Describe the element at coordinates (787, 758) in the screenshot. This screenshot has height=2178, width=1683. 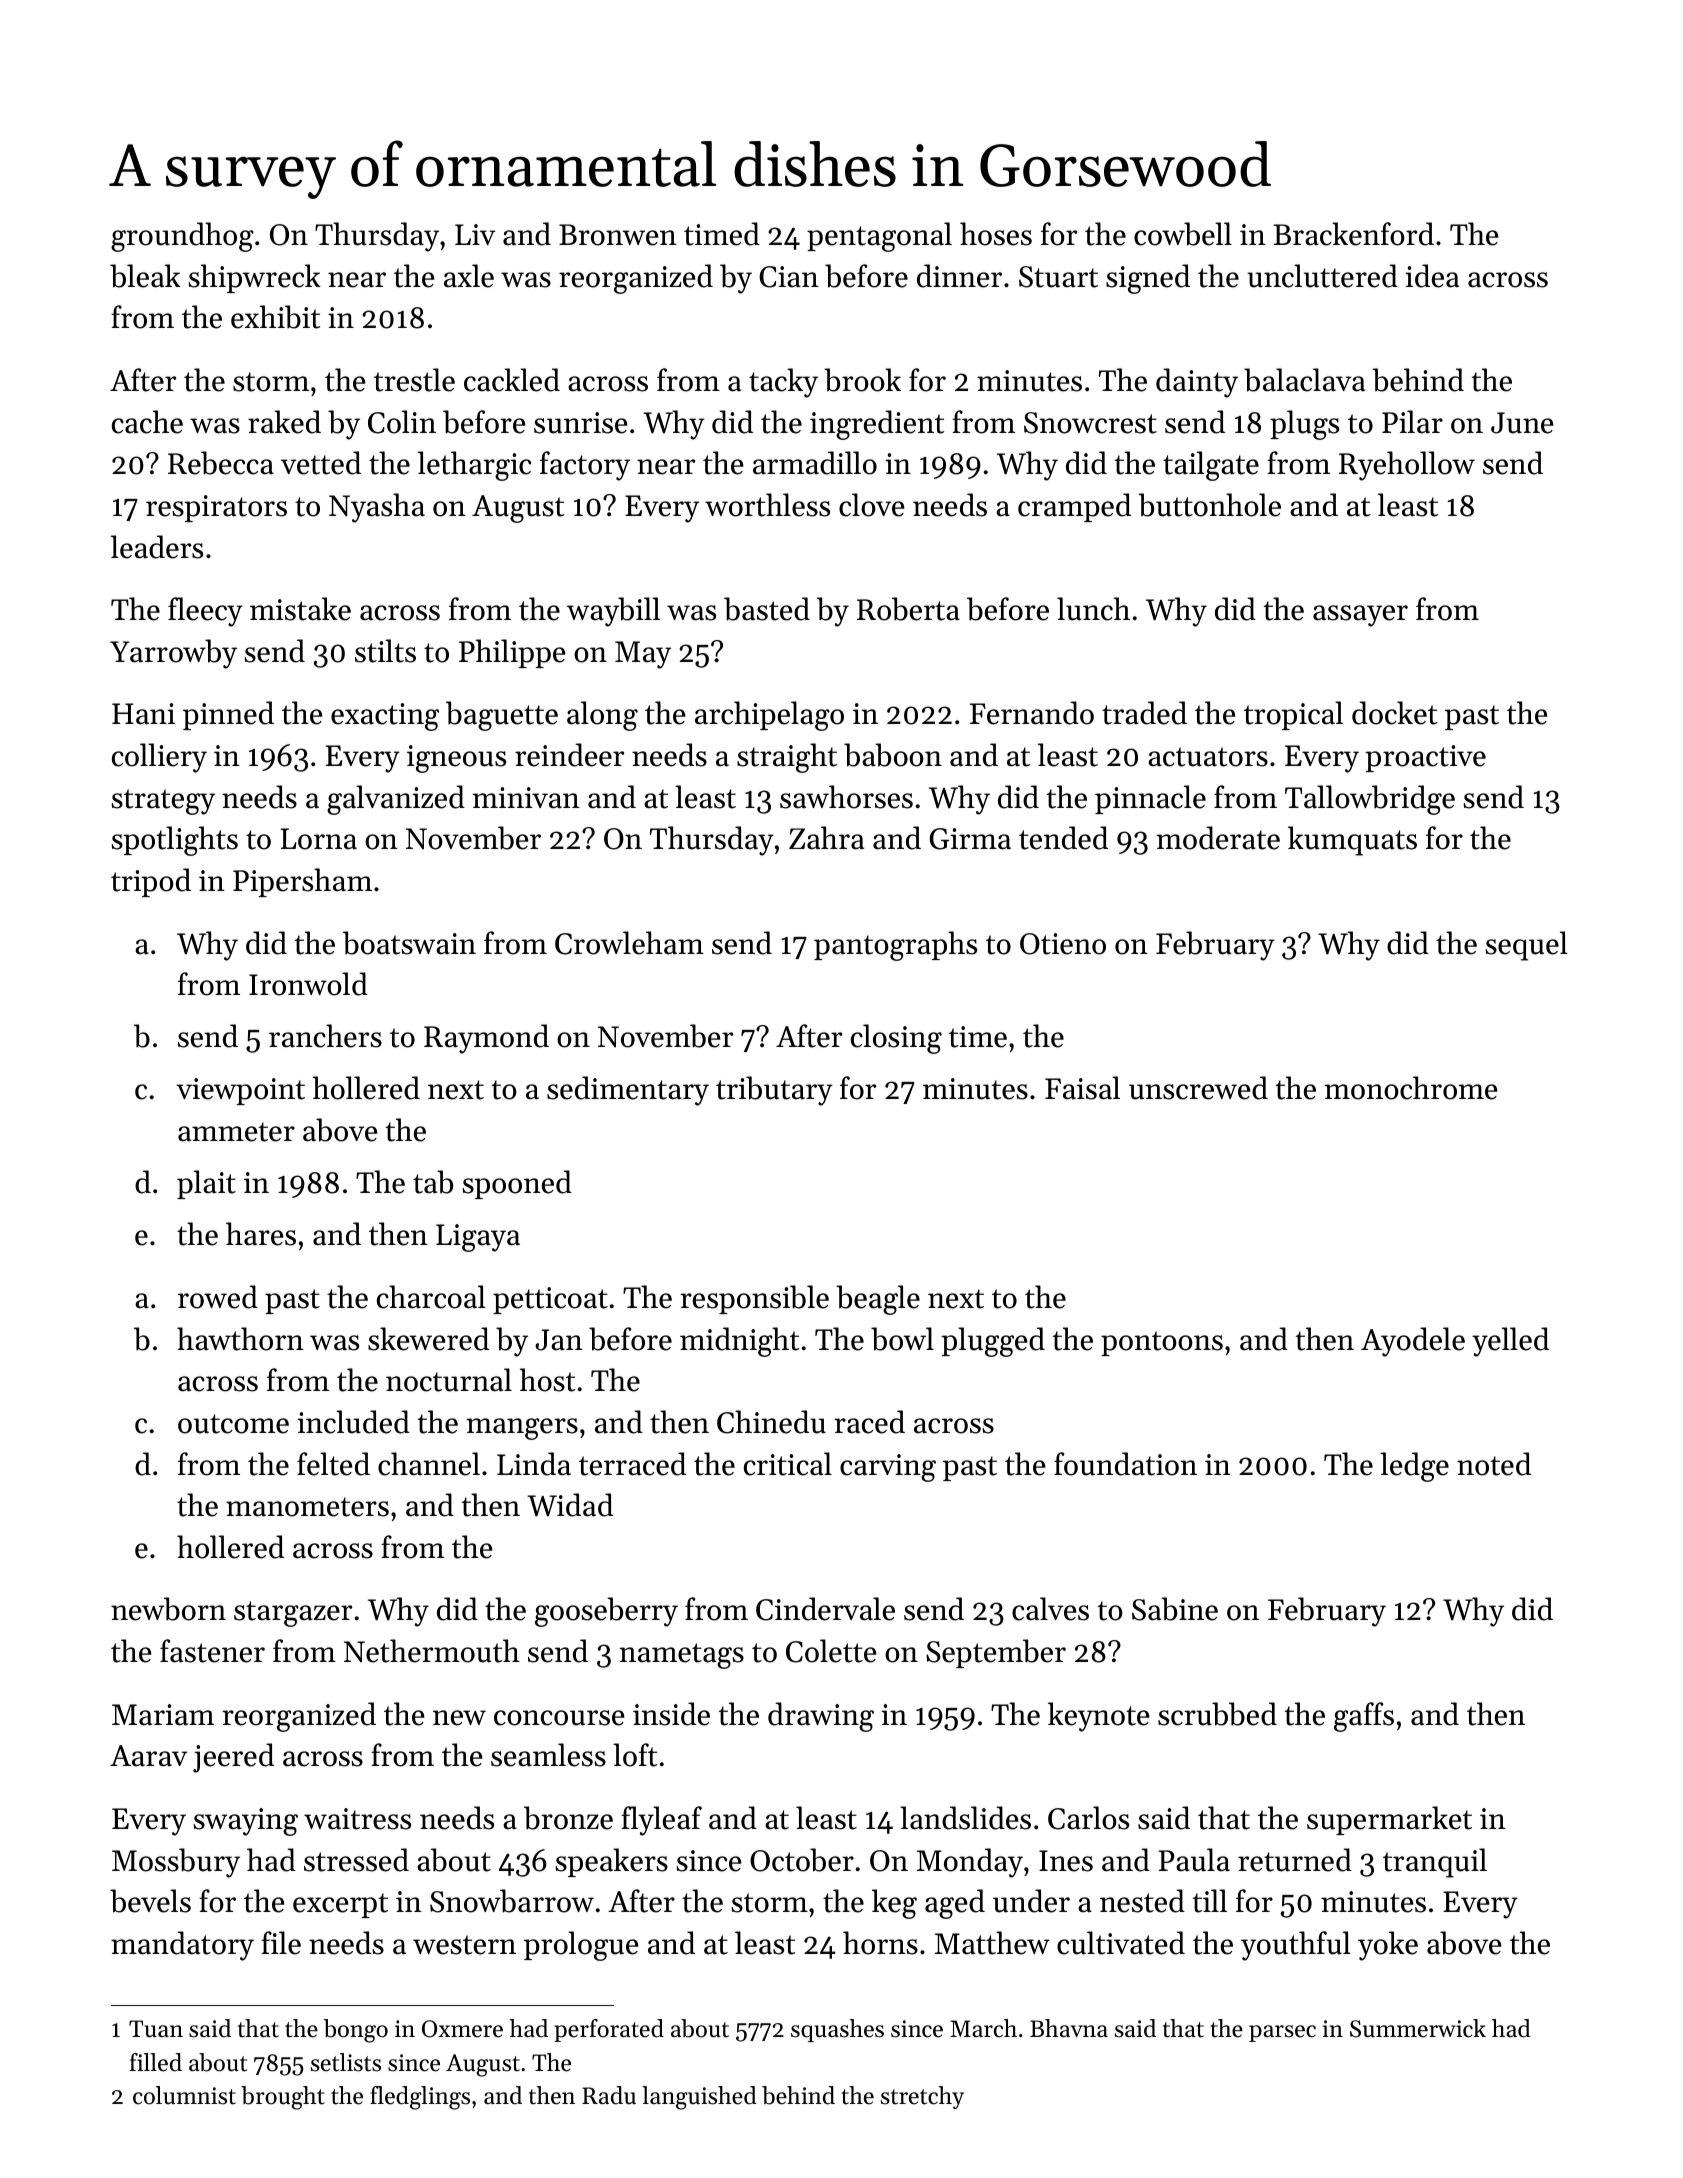
I see `straight` at that location.
